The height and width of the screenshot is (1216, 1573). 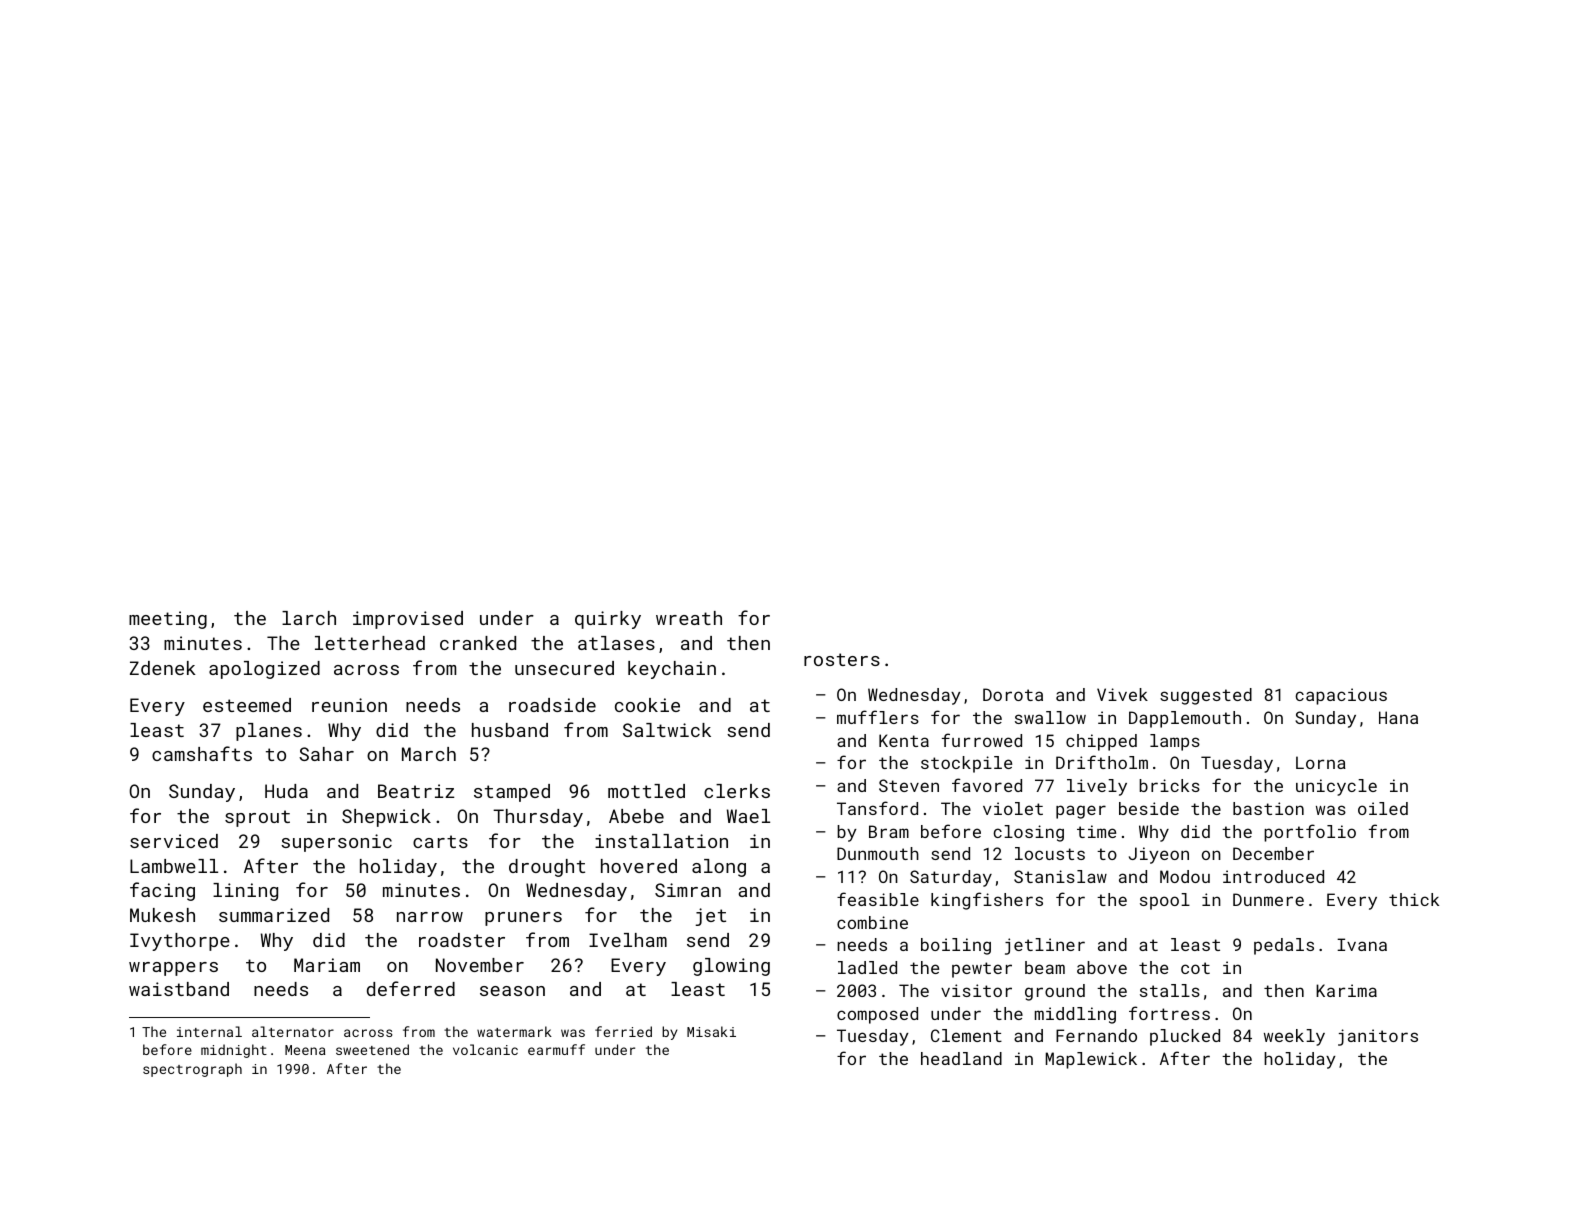 I want to click on capacious, so click(x=1341, y=696).
